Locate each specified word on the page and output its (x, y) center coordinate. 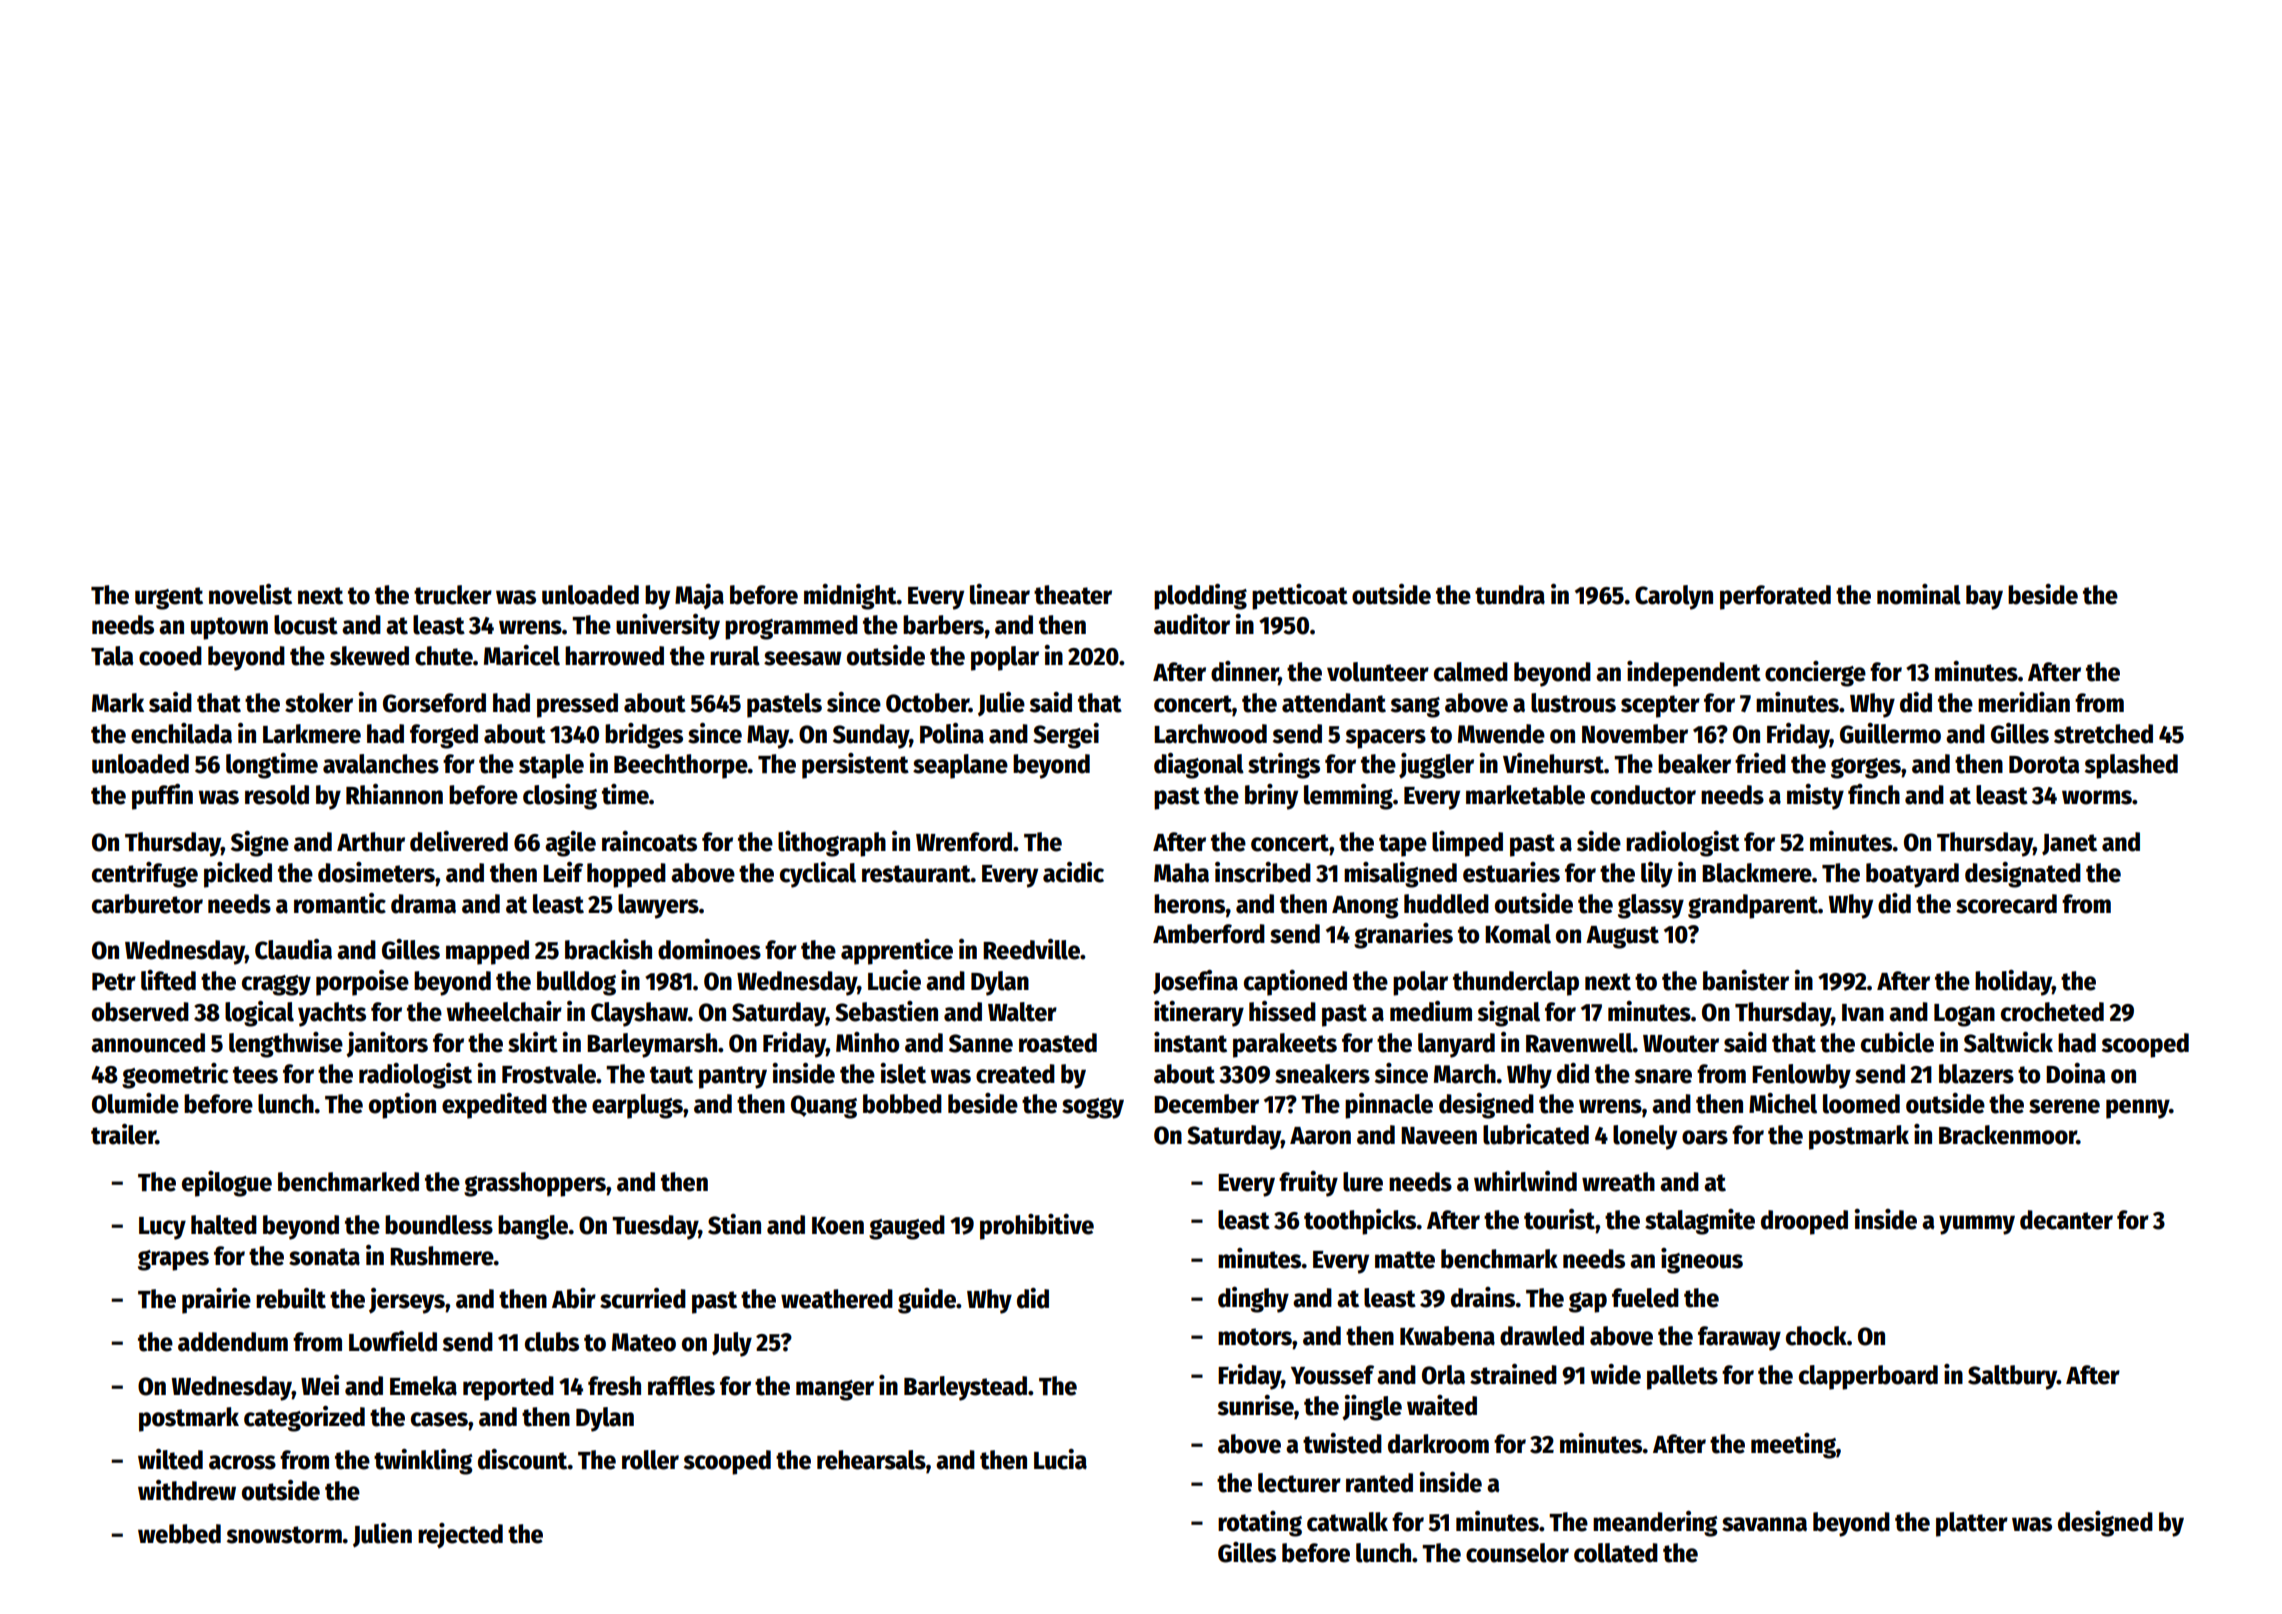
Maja (699, 597)
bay (1984, 597)
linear (1000, 594)
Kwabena (1447, 1336)
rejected (460, 1535)
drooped (1804, 1222)
